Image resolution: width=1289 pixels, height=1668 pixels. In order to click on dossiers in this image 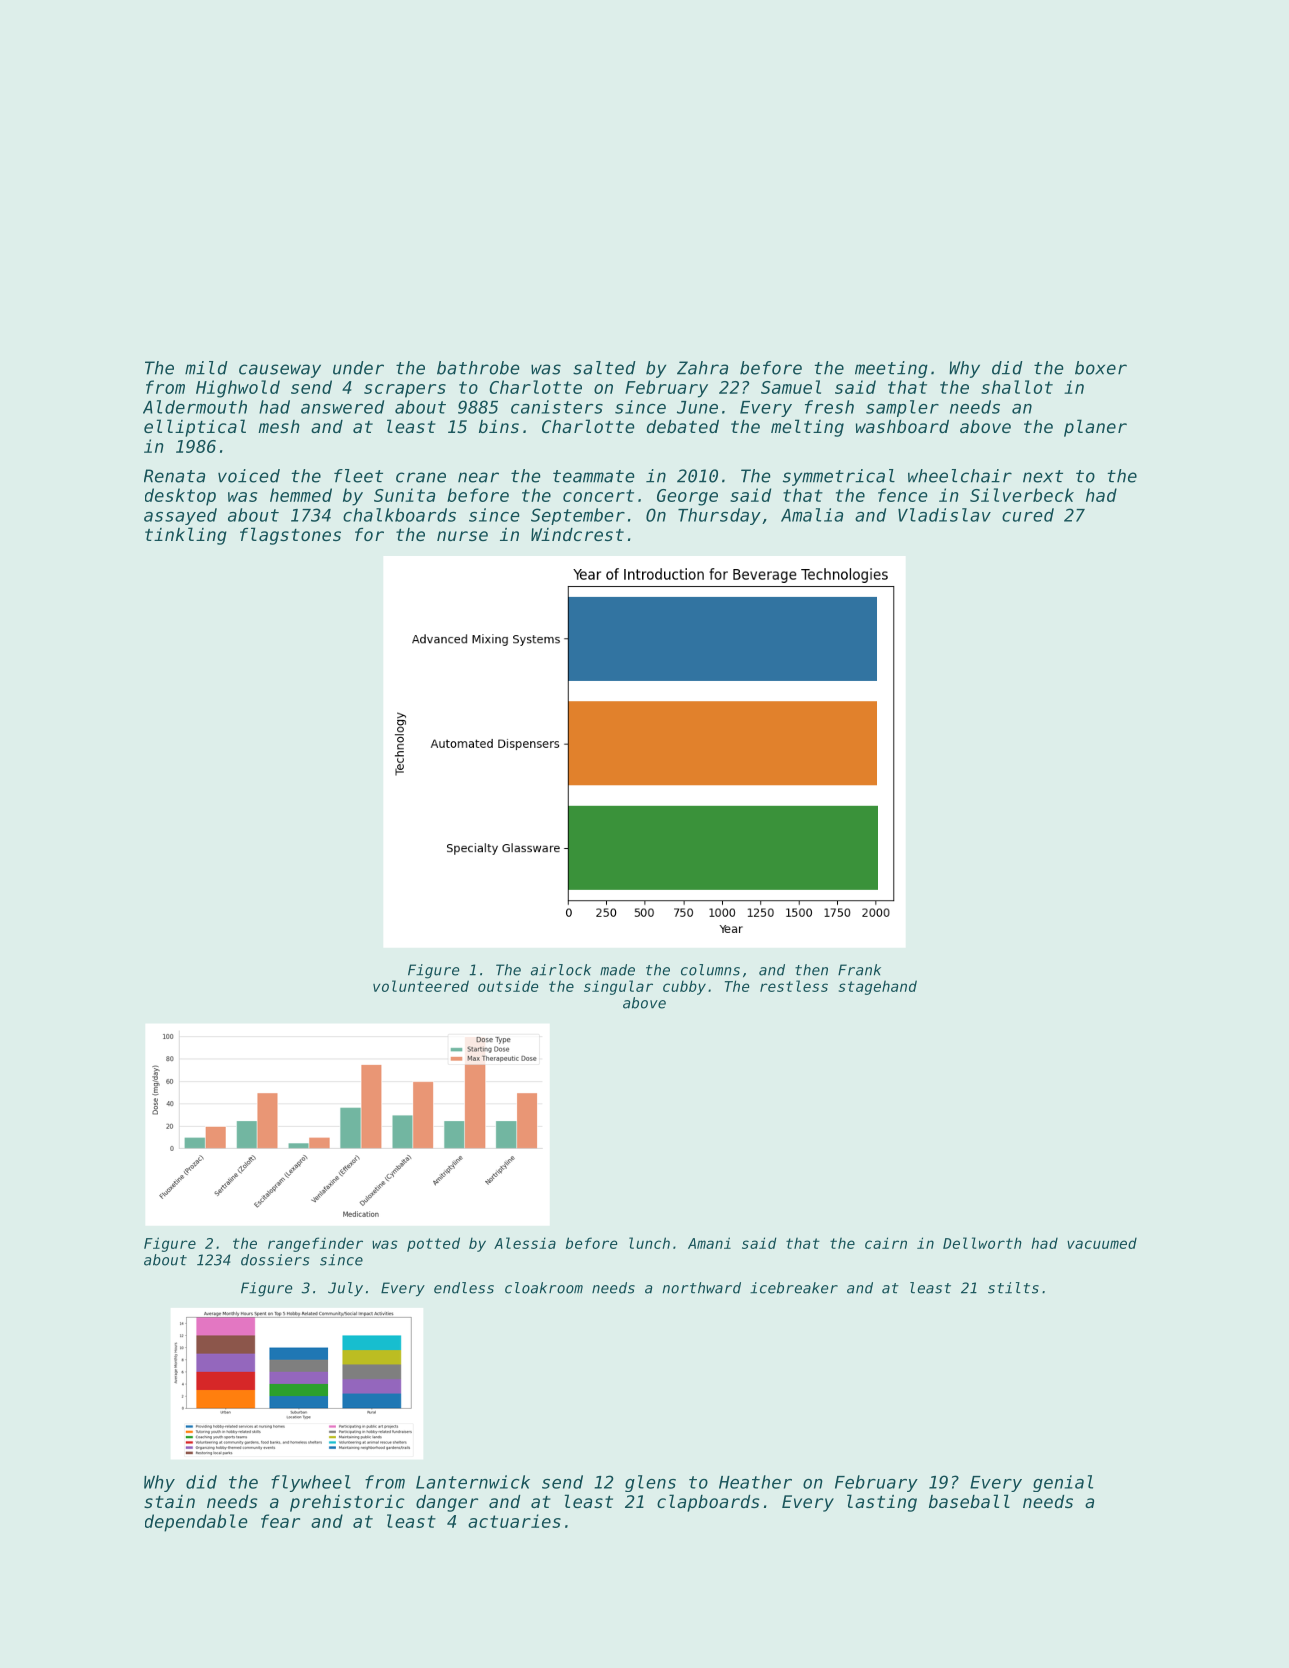, I will do `click(275, 1260)`.
